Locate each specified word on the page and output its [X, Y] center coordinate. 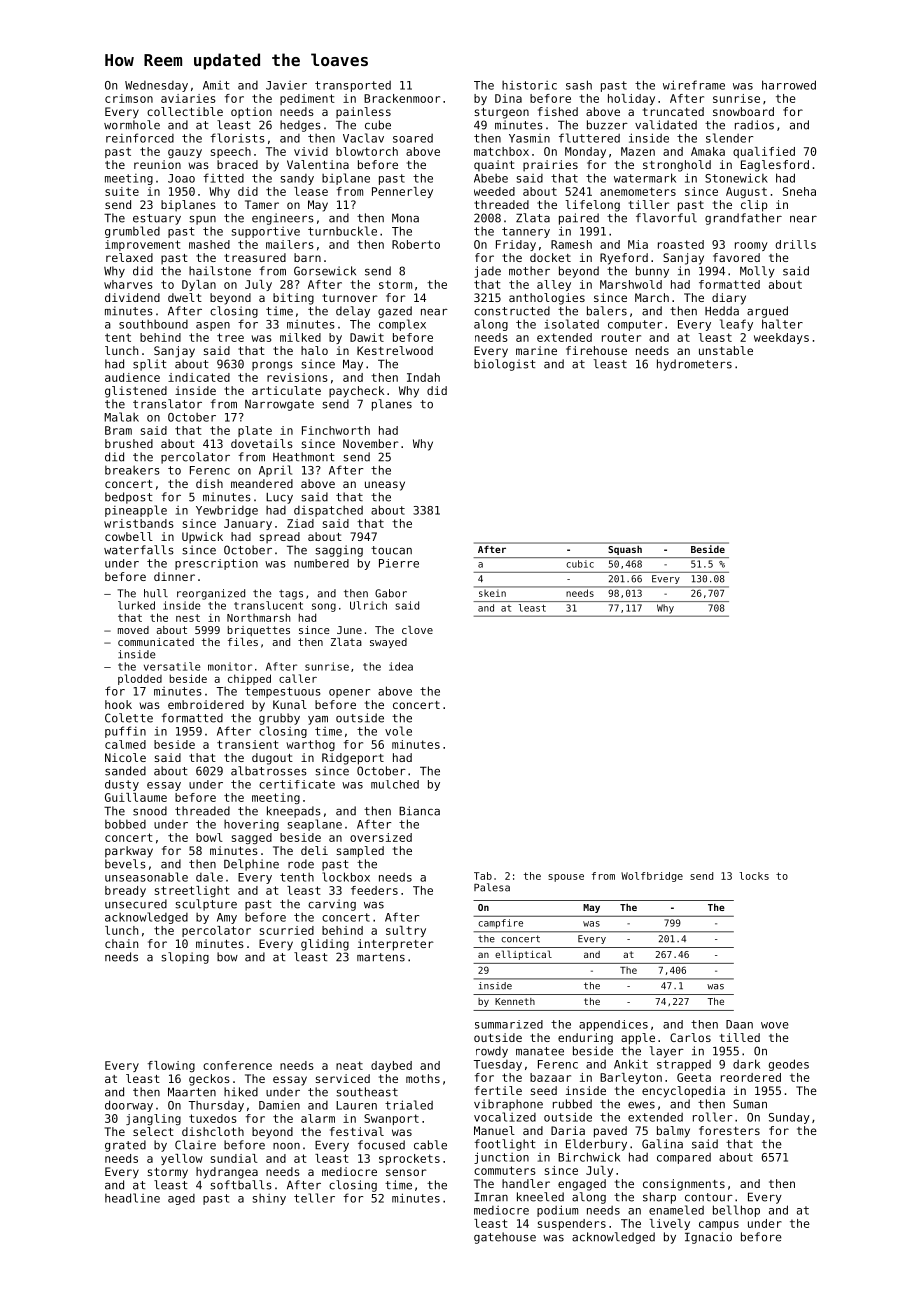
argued [767, 312]
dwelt [185, 297]
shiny [269, 1199]
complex [402, 325]
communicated [156, 642]
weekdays [781, 338]
